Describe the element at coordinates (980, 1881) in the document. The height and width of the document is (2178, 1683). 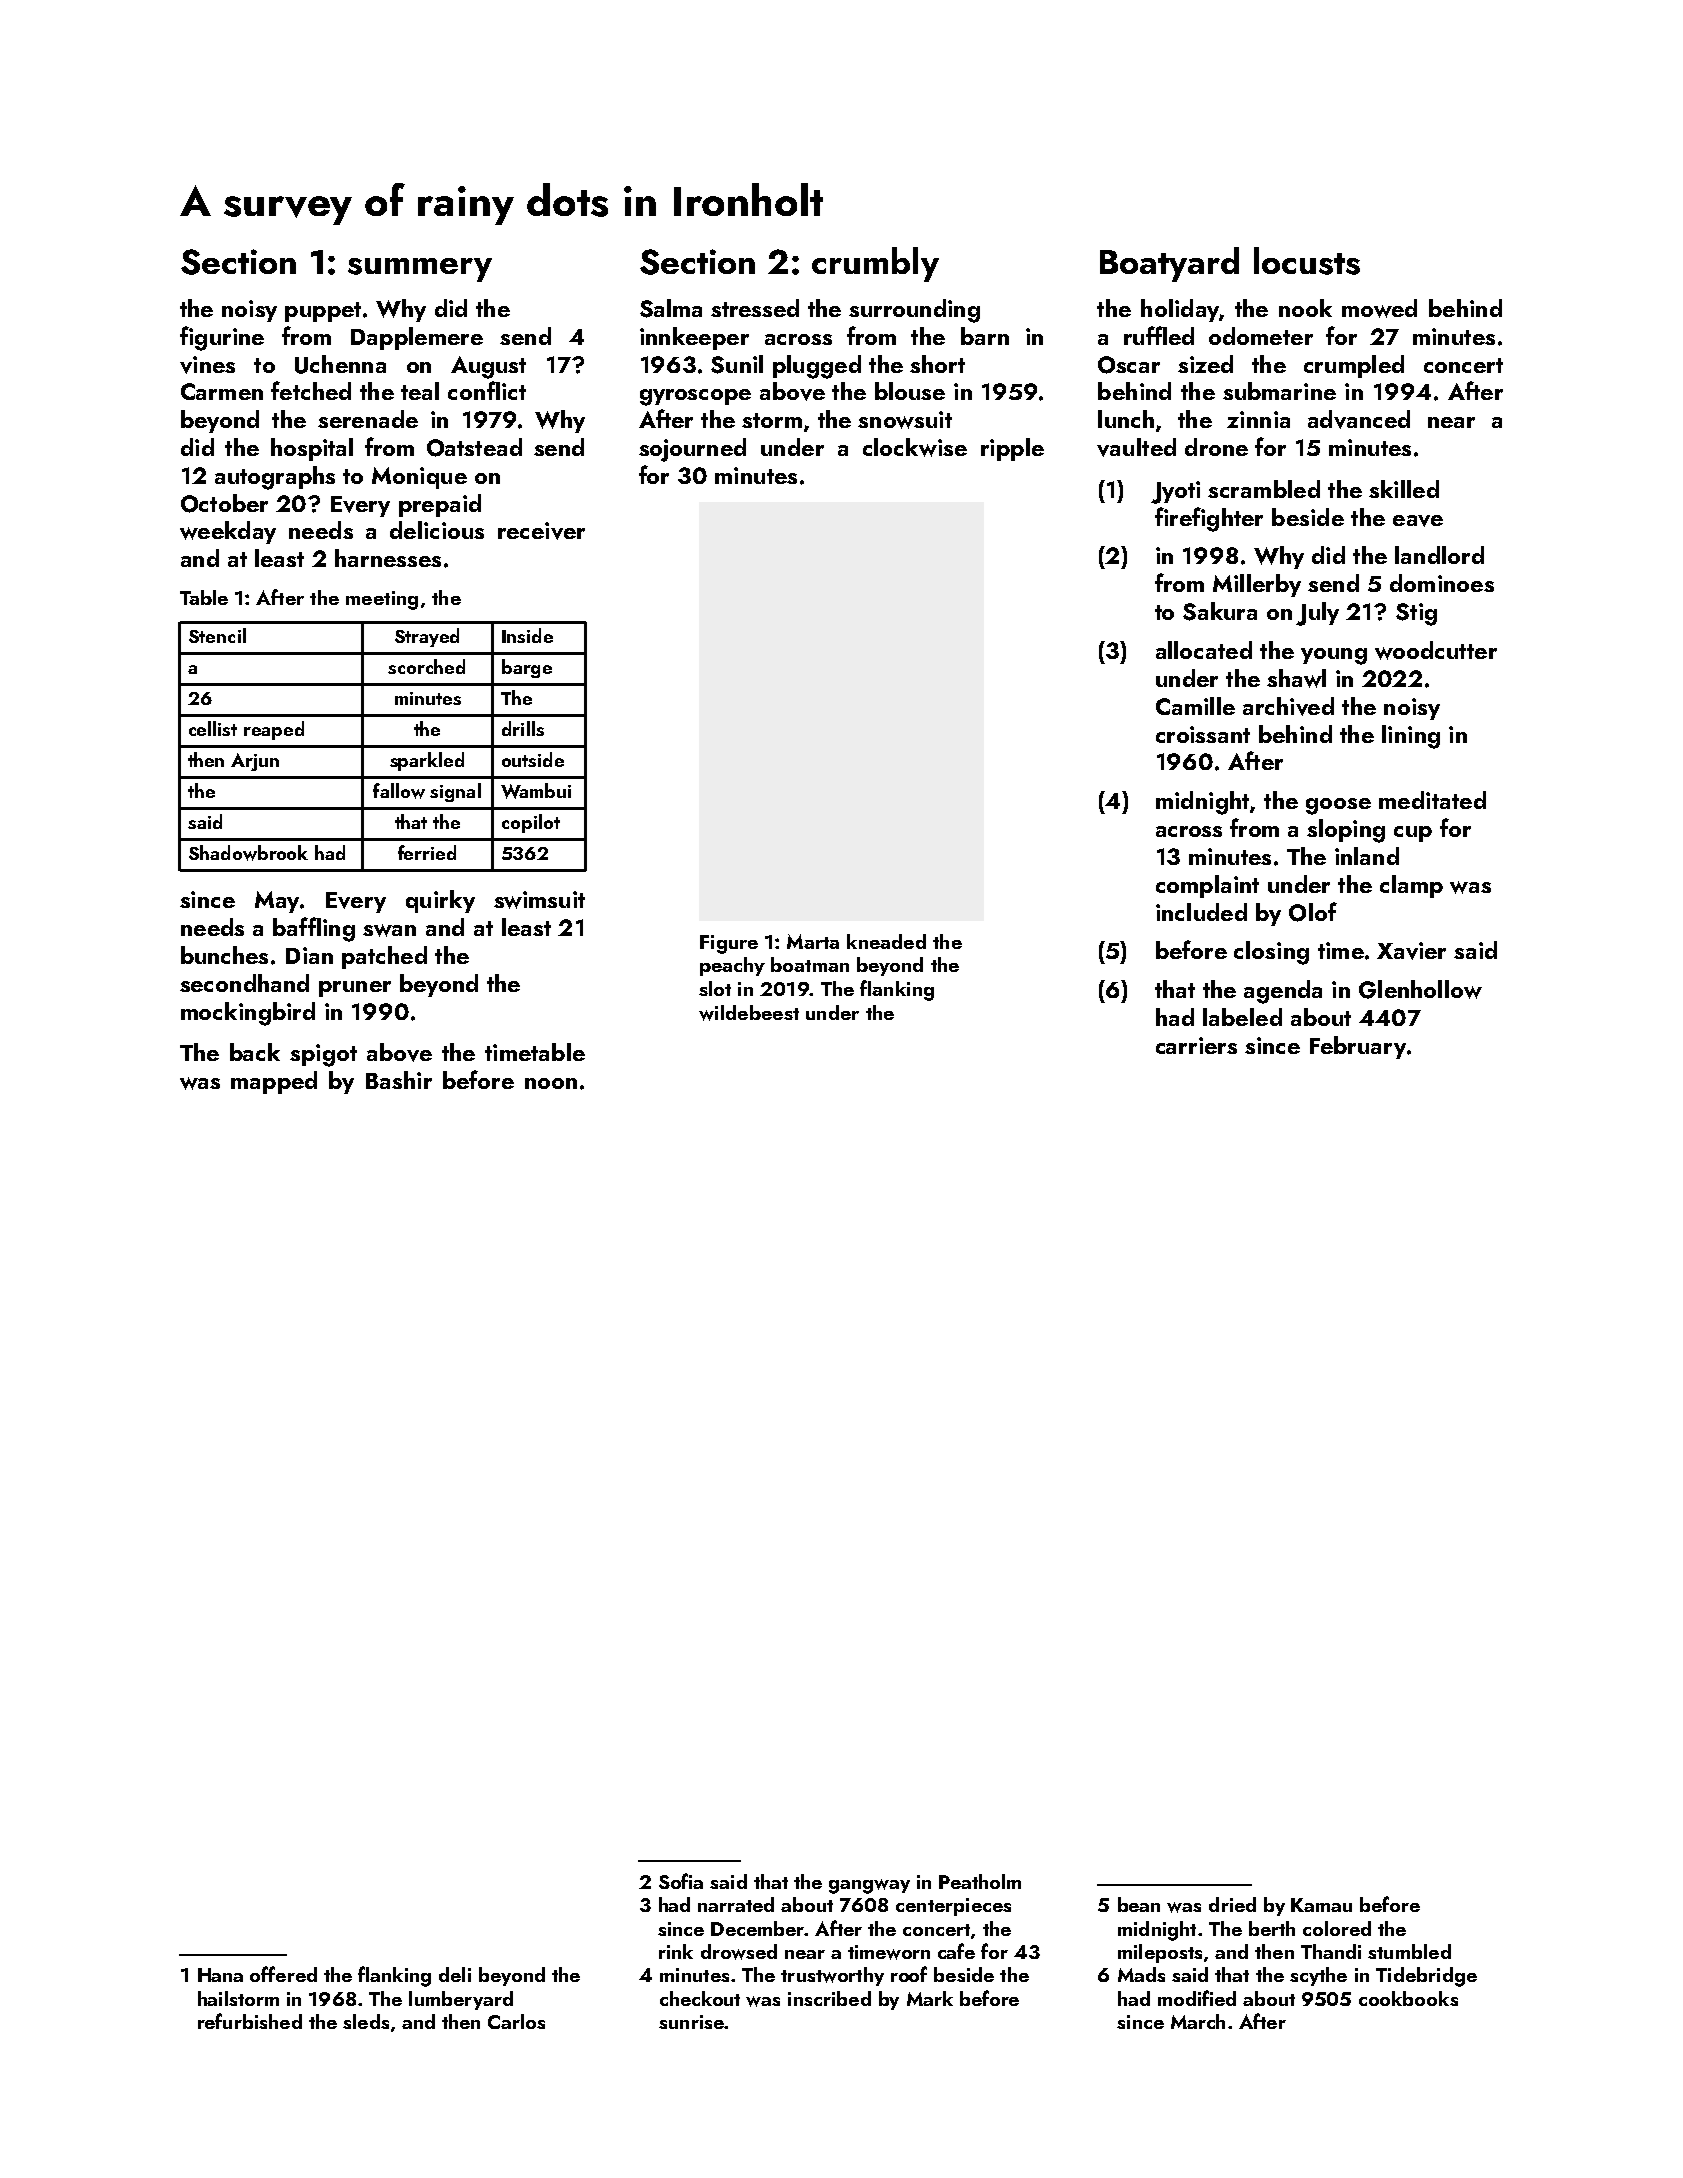
I see `Peatholm` at that location.
